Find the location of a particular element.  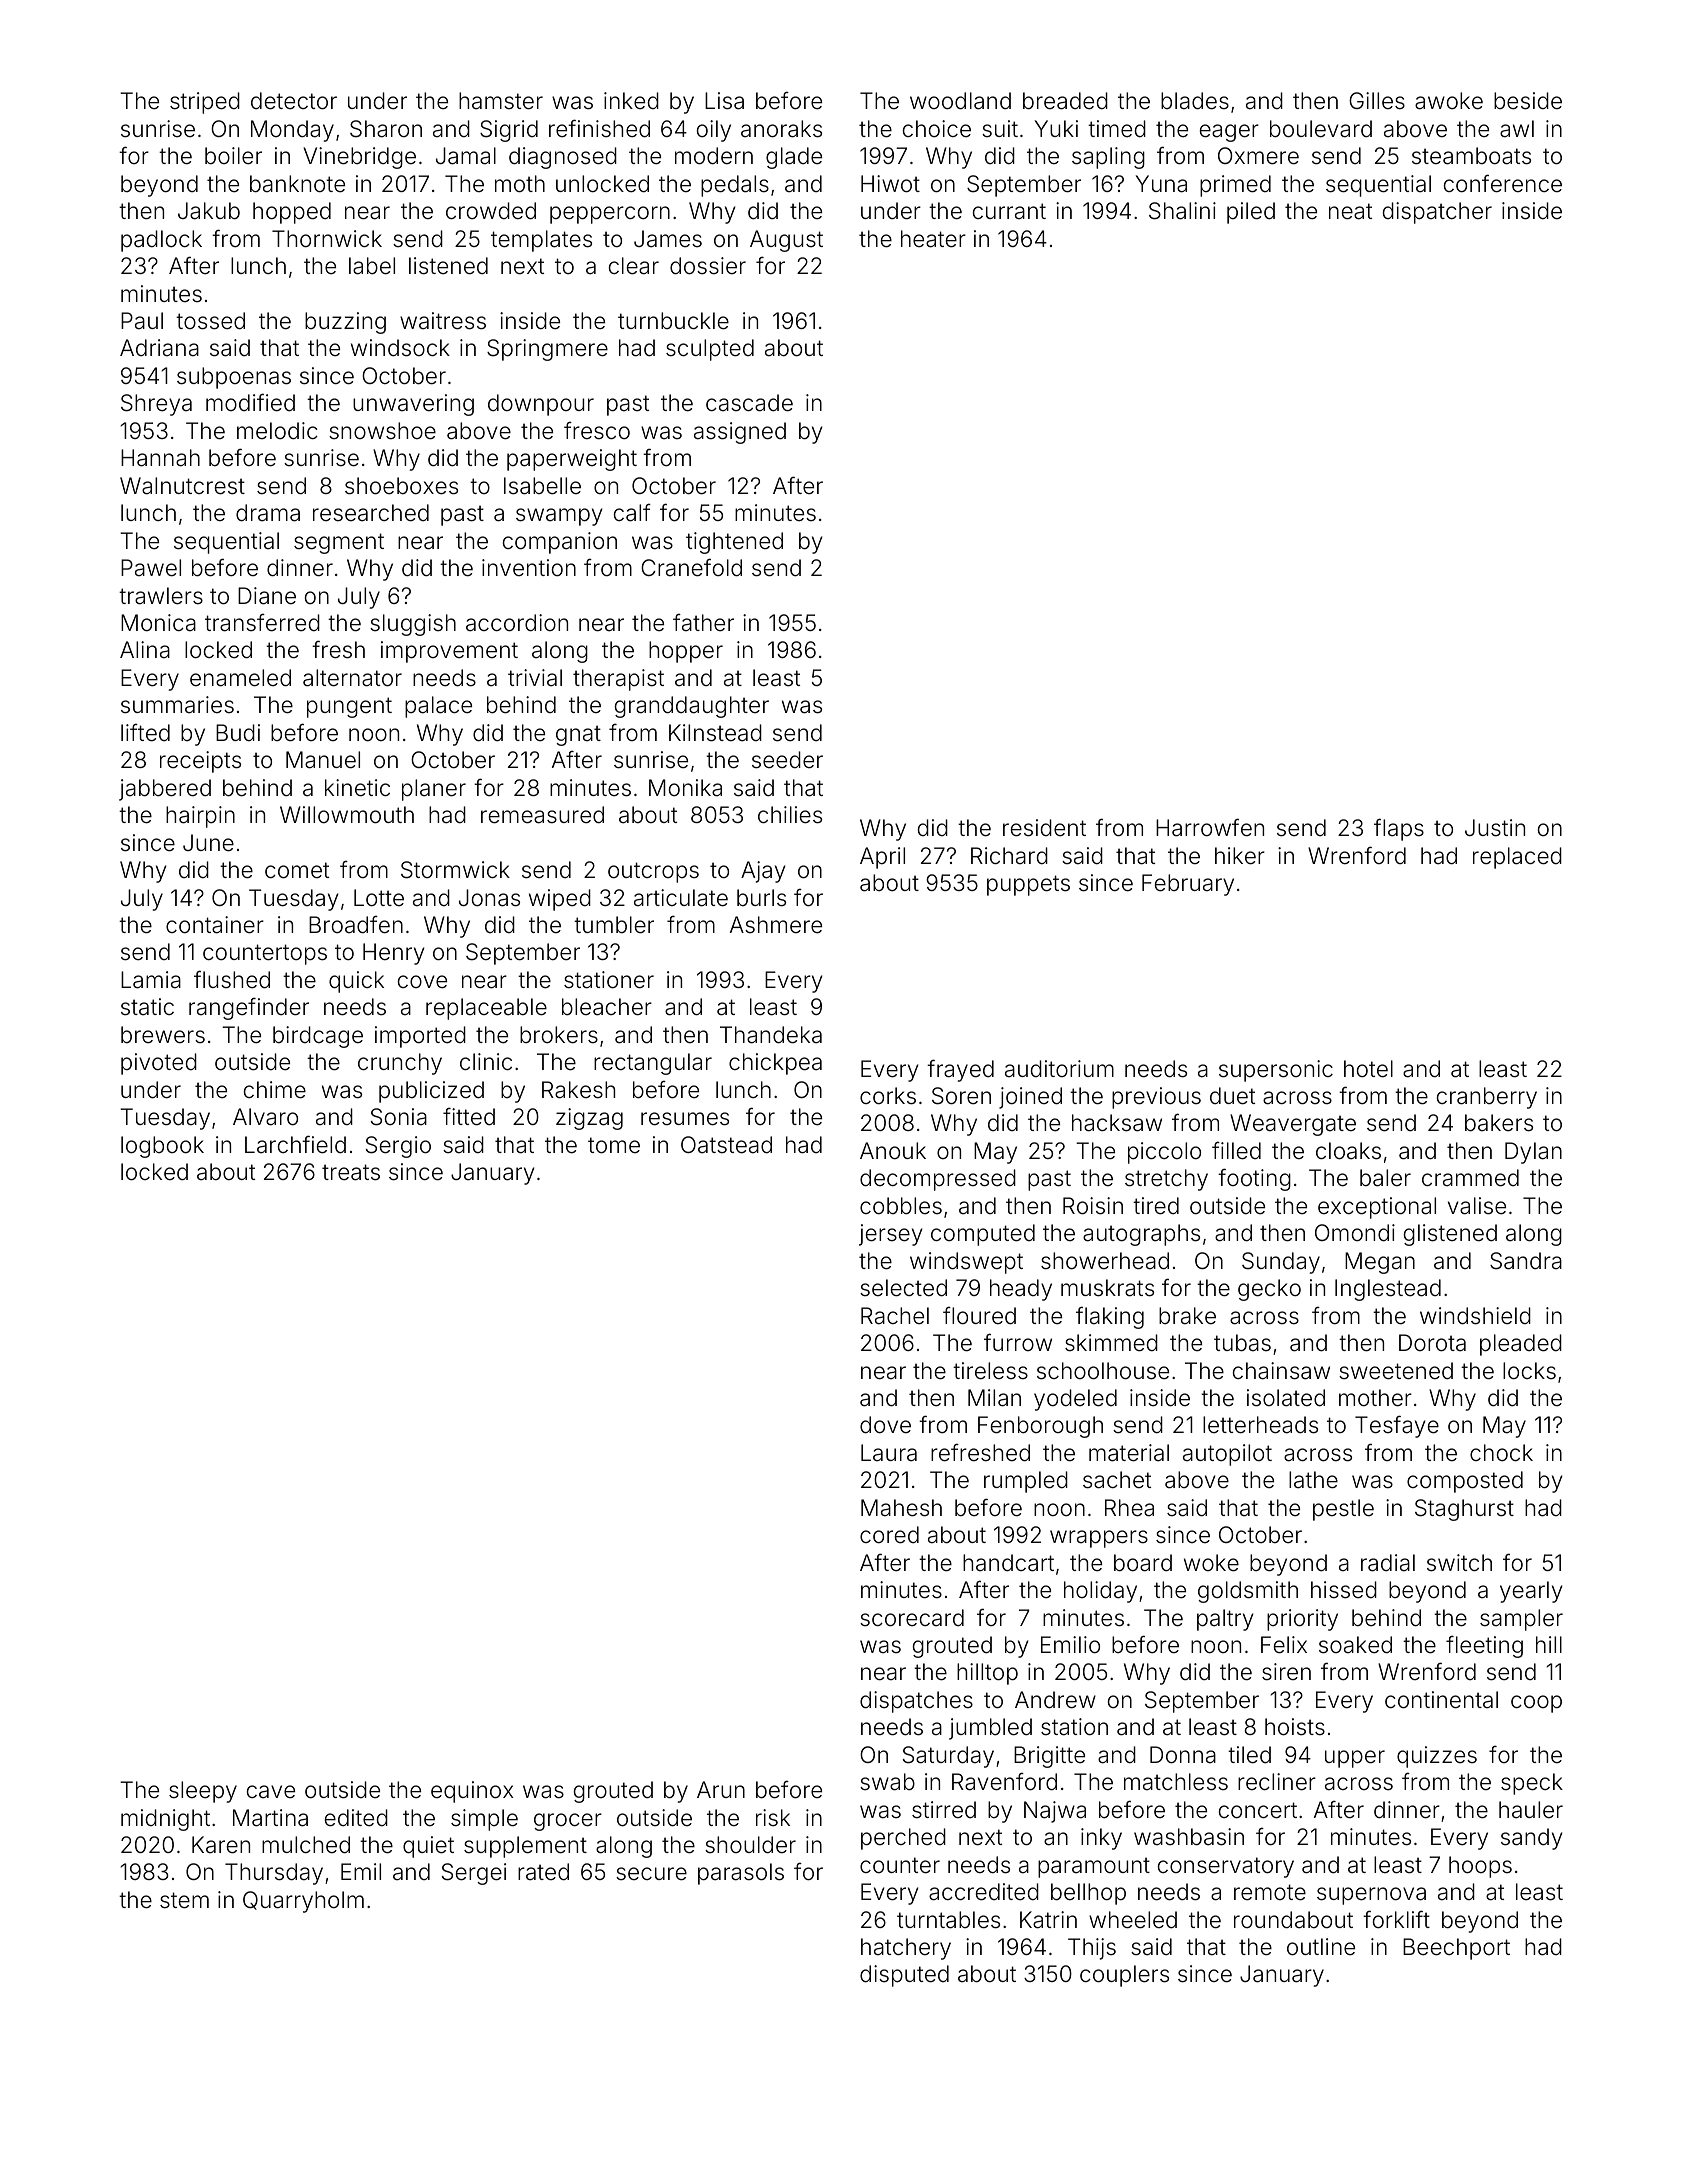

transferred is located at coordinates (262, 622).
